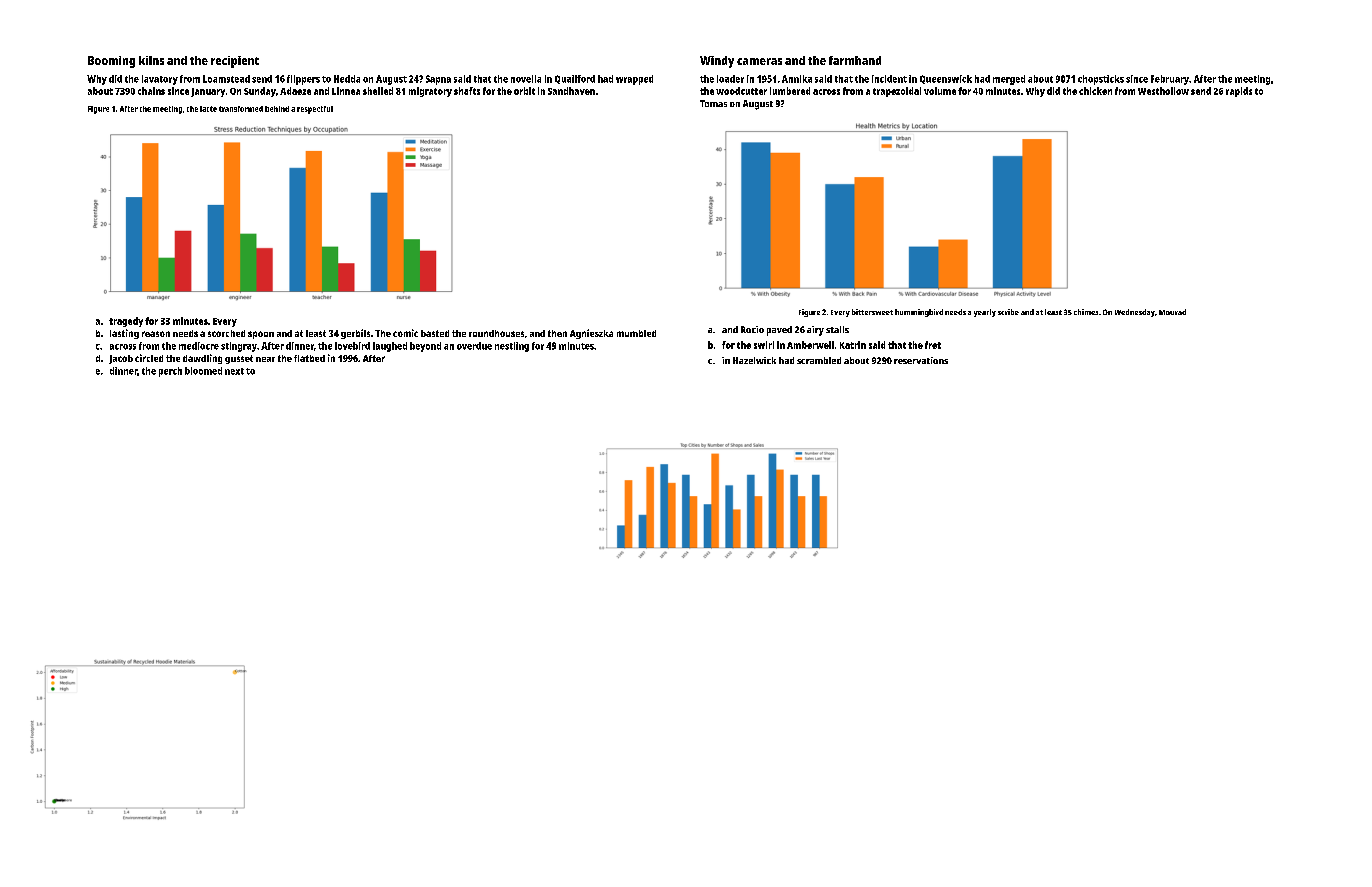  Describe the element at coordinates (717, 62) in the image. I see `Windy` at that location.
